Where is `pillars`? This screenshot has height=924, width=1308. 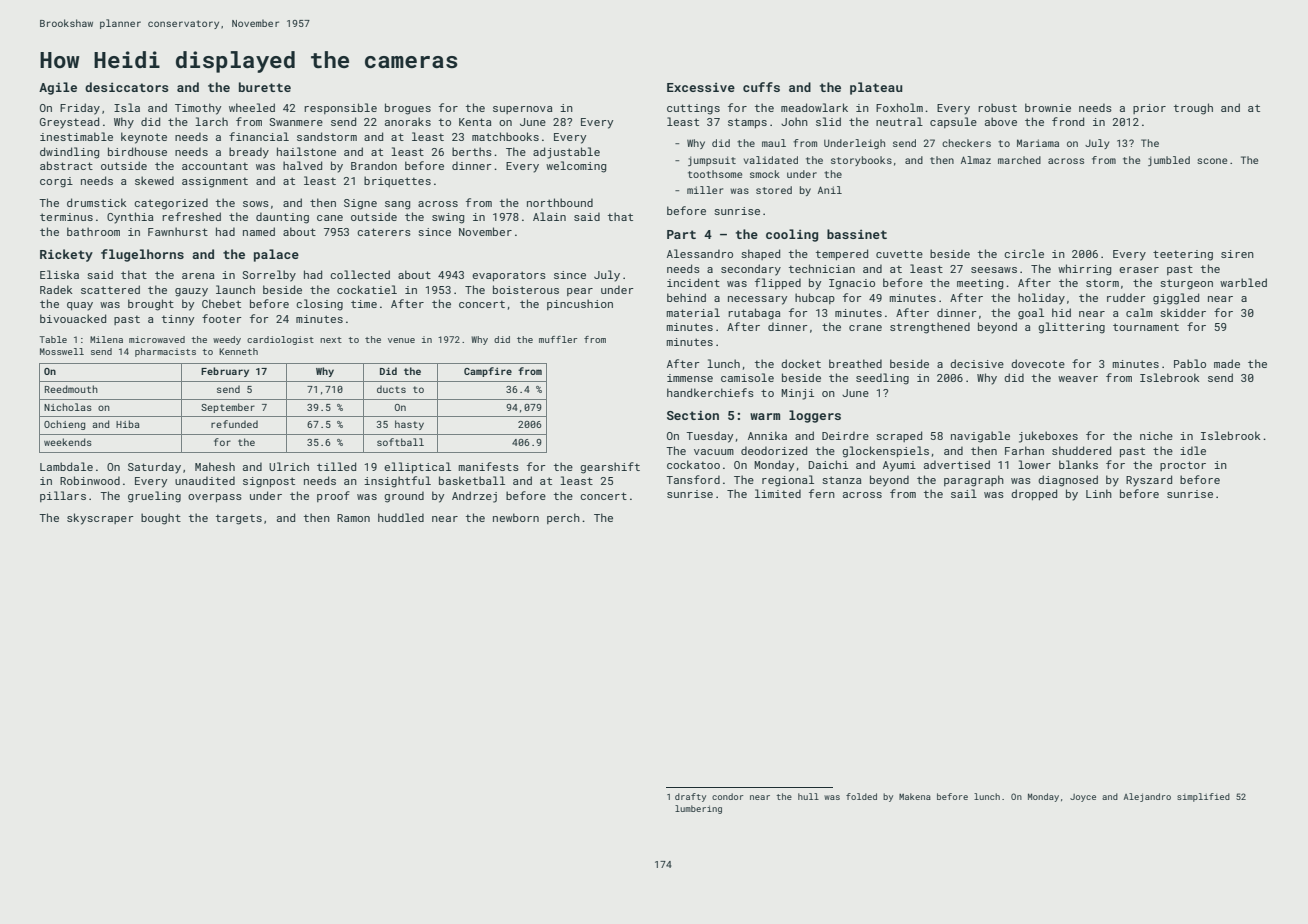 pillars is located at coordinates (63, 496).
